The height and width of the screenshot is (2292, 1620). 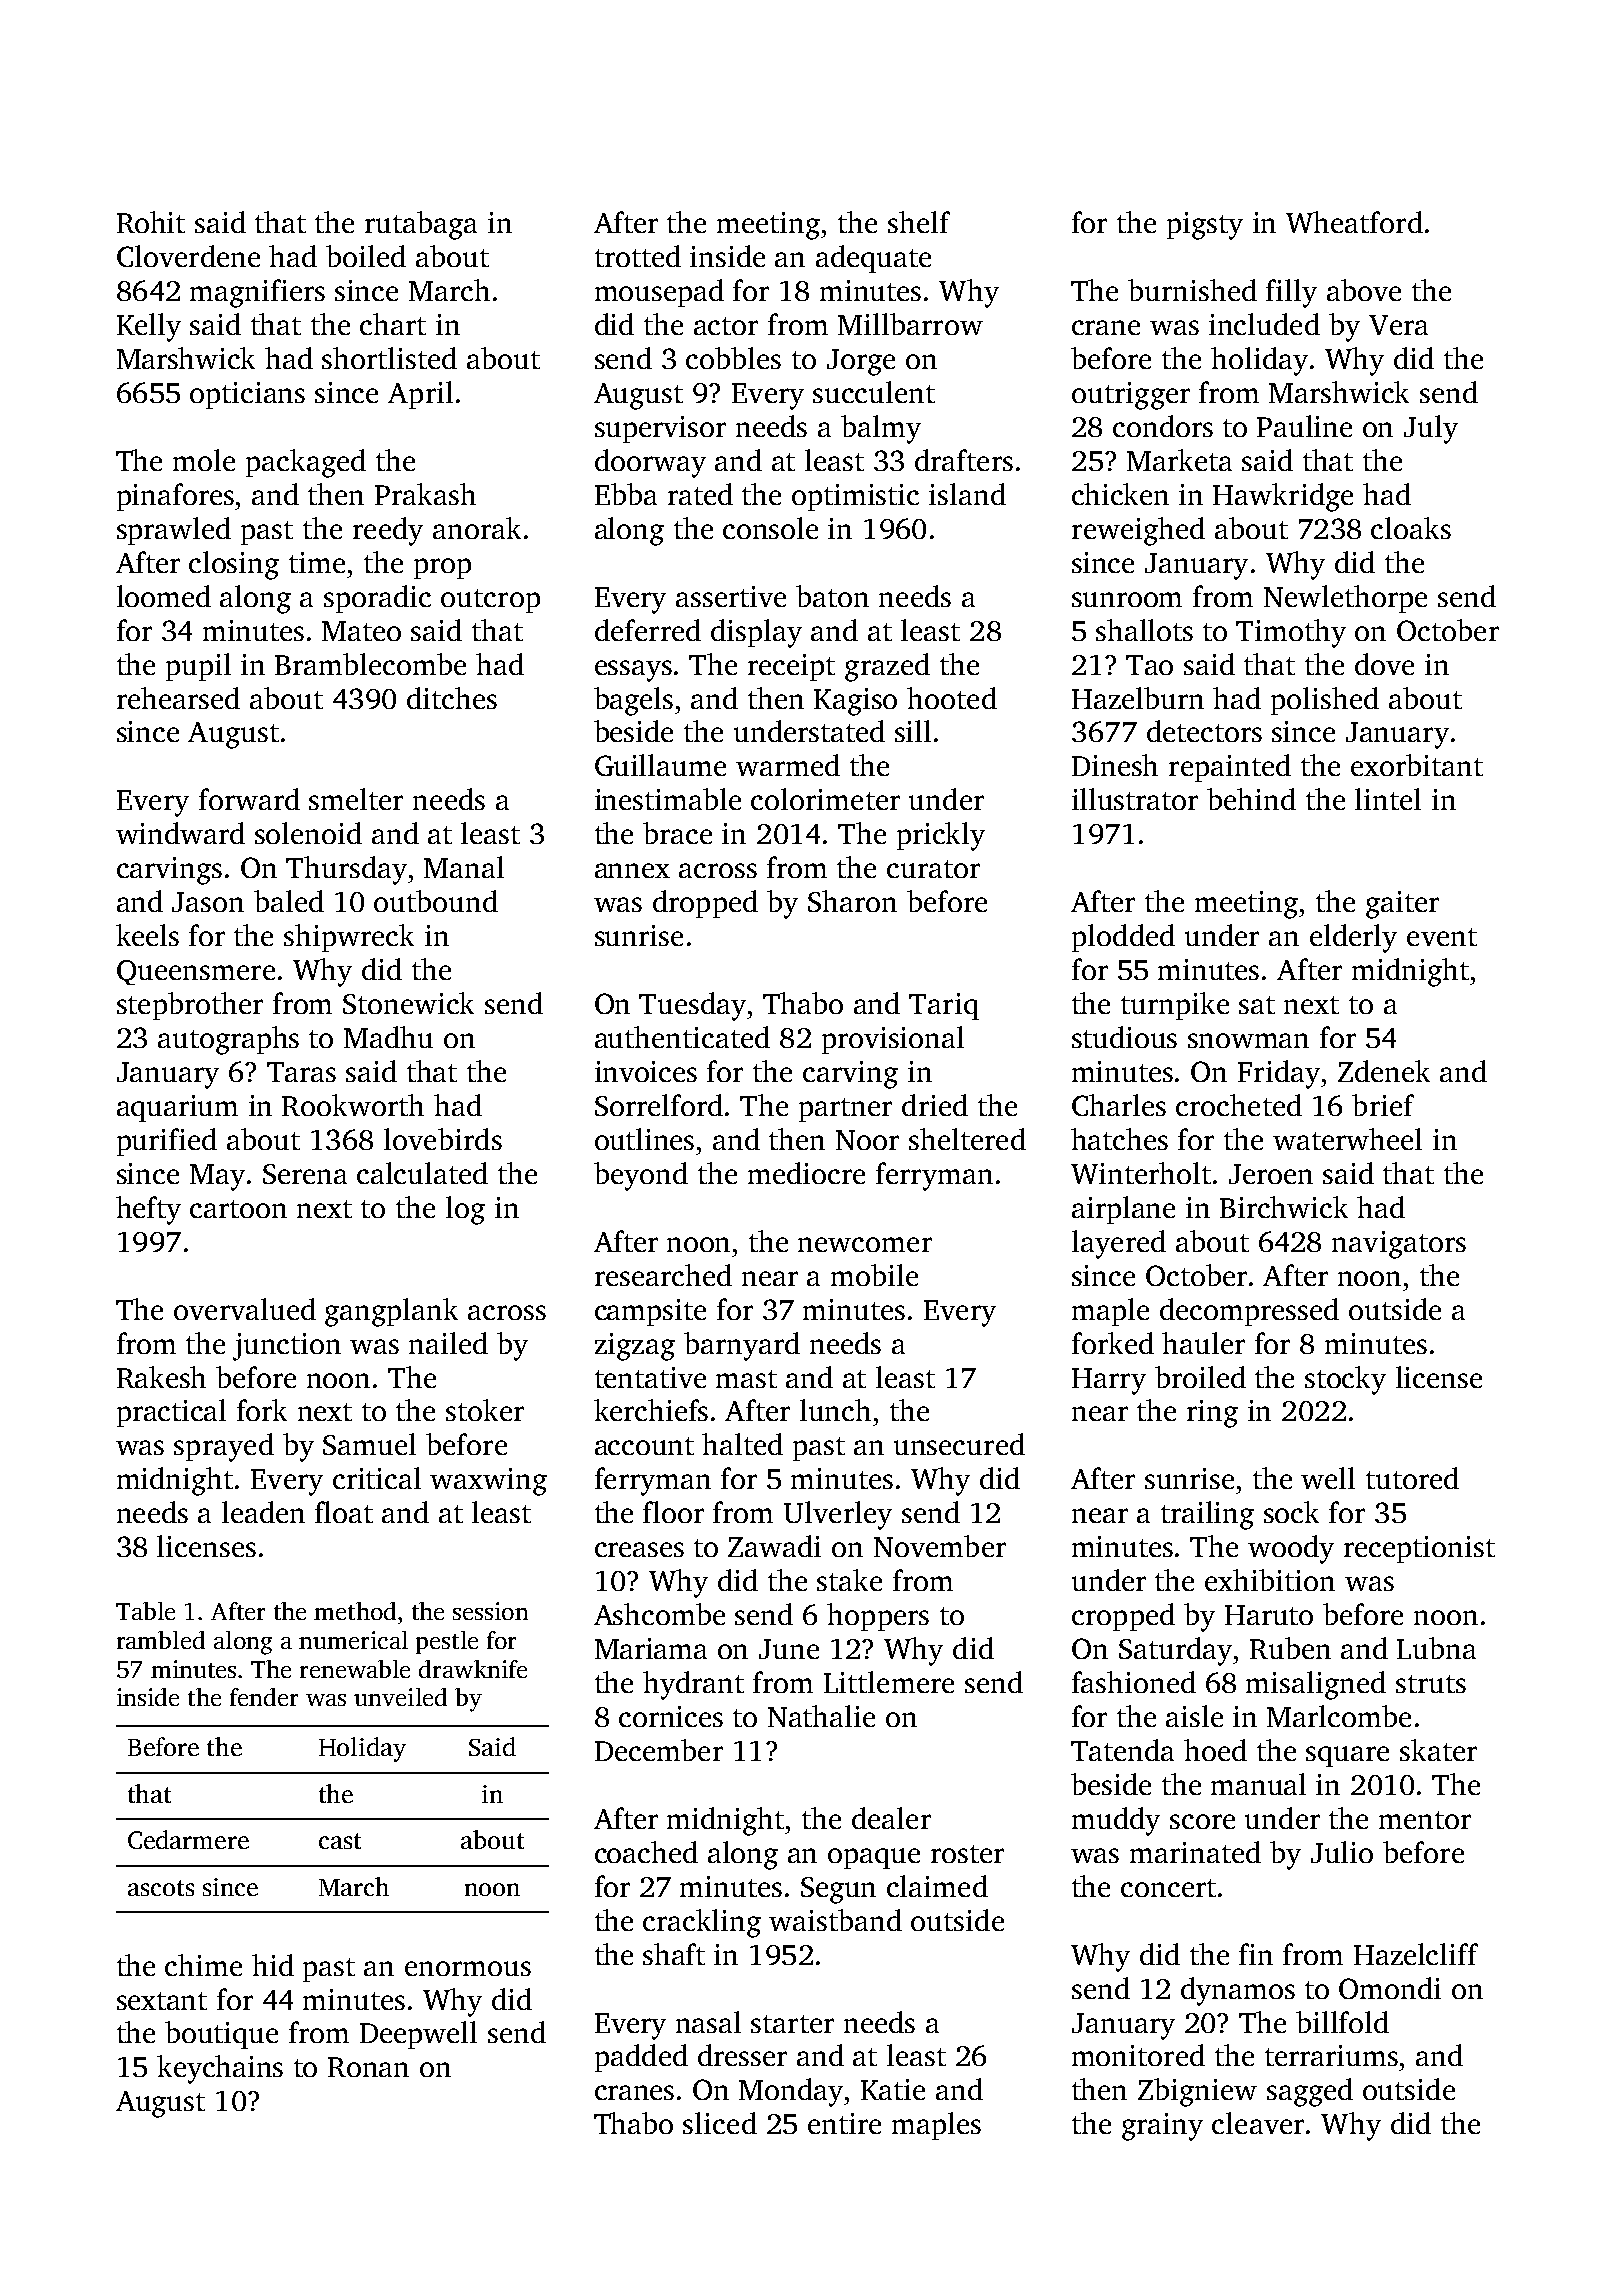 I want to click on cleaver, so click(x=1258, y=2123).
